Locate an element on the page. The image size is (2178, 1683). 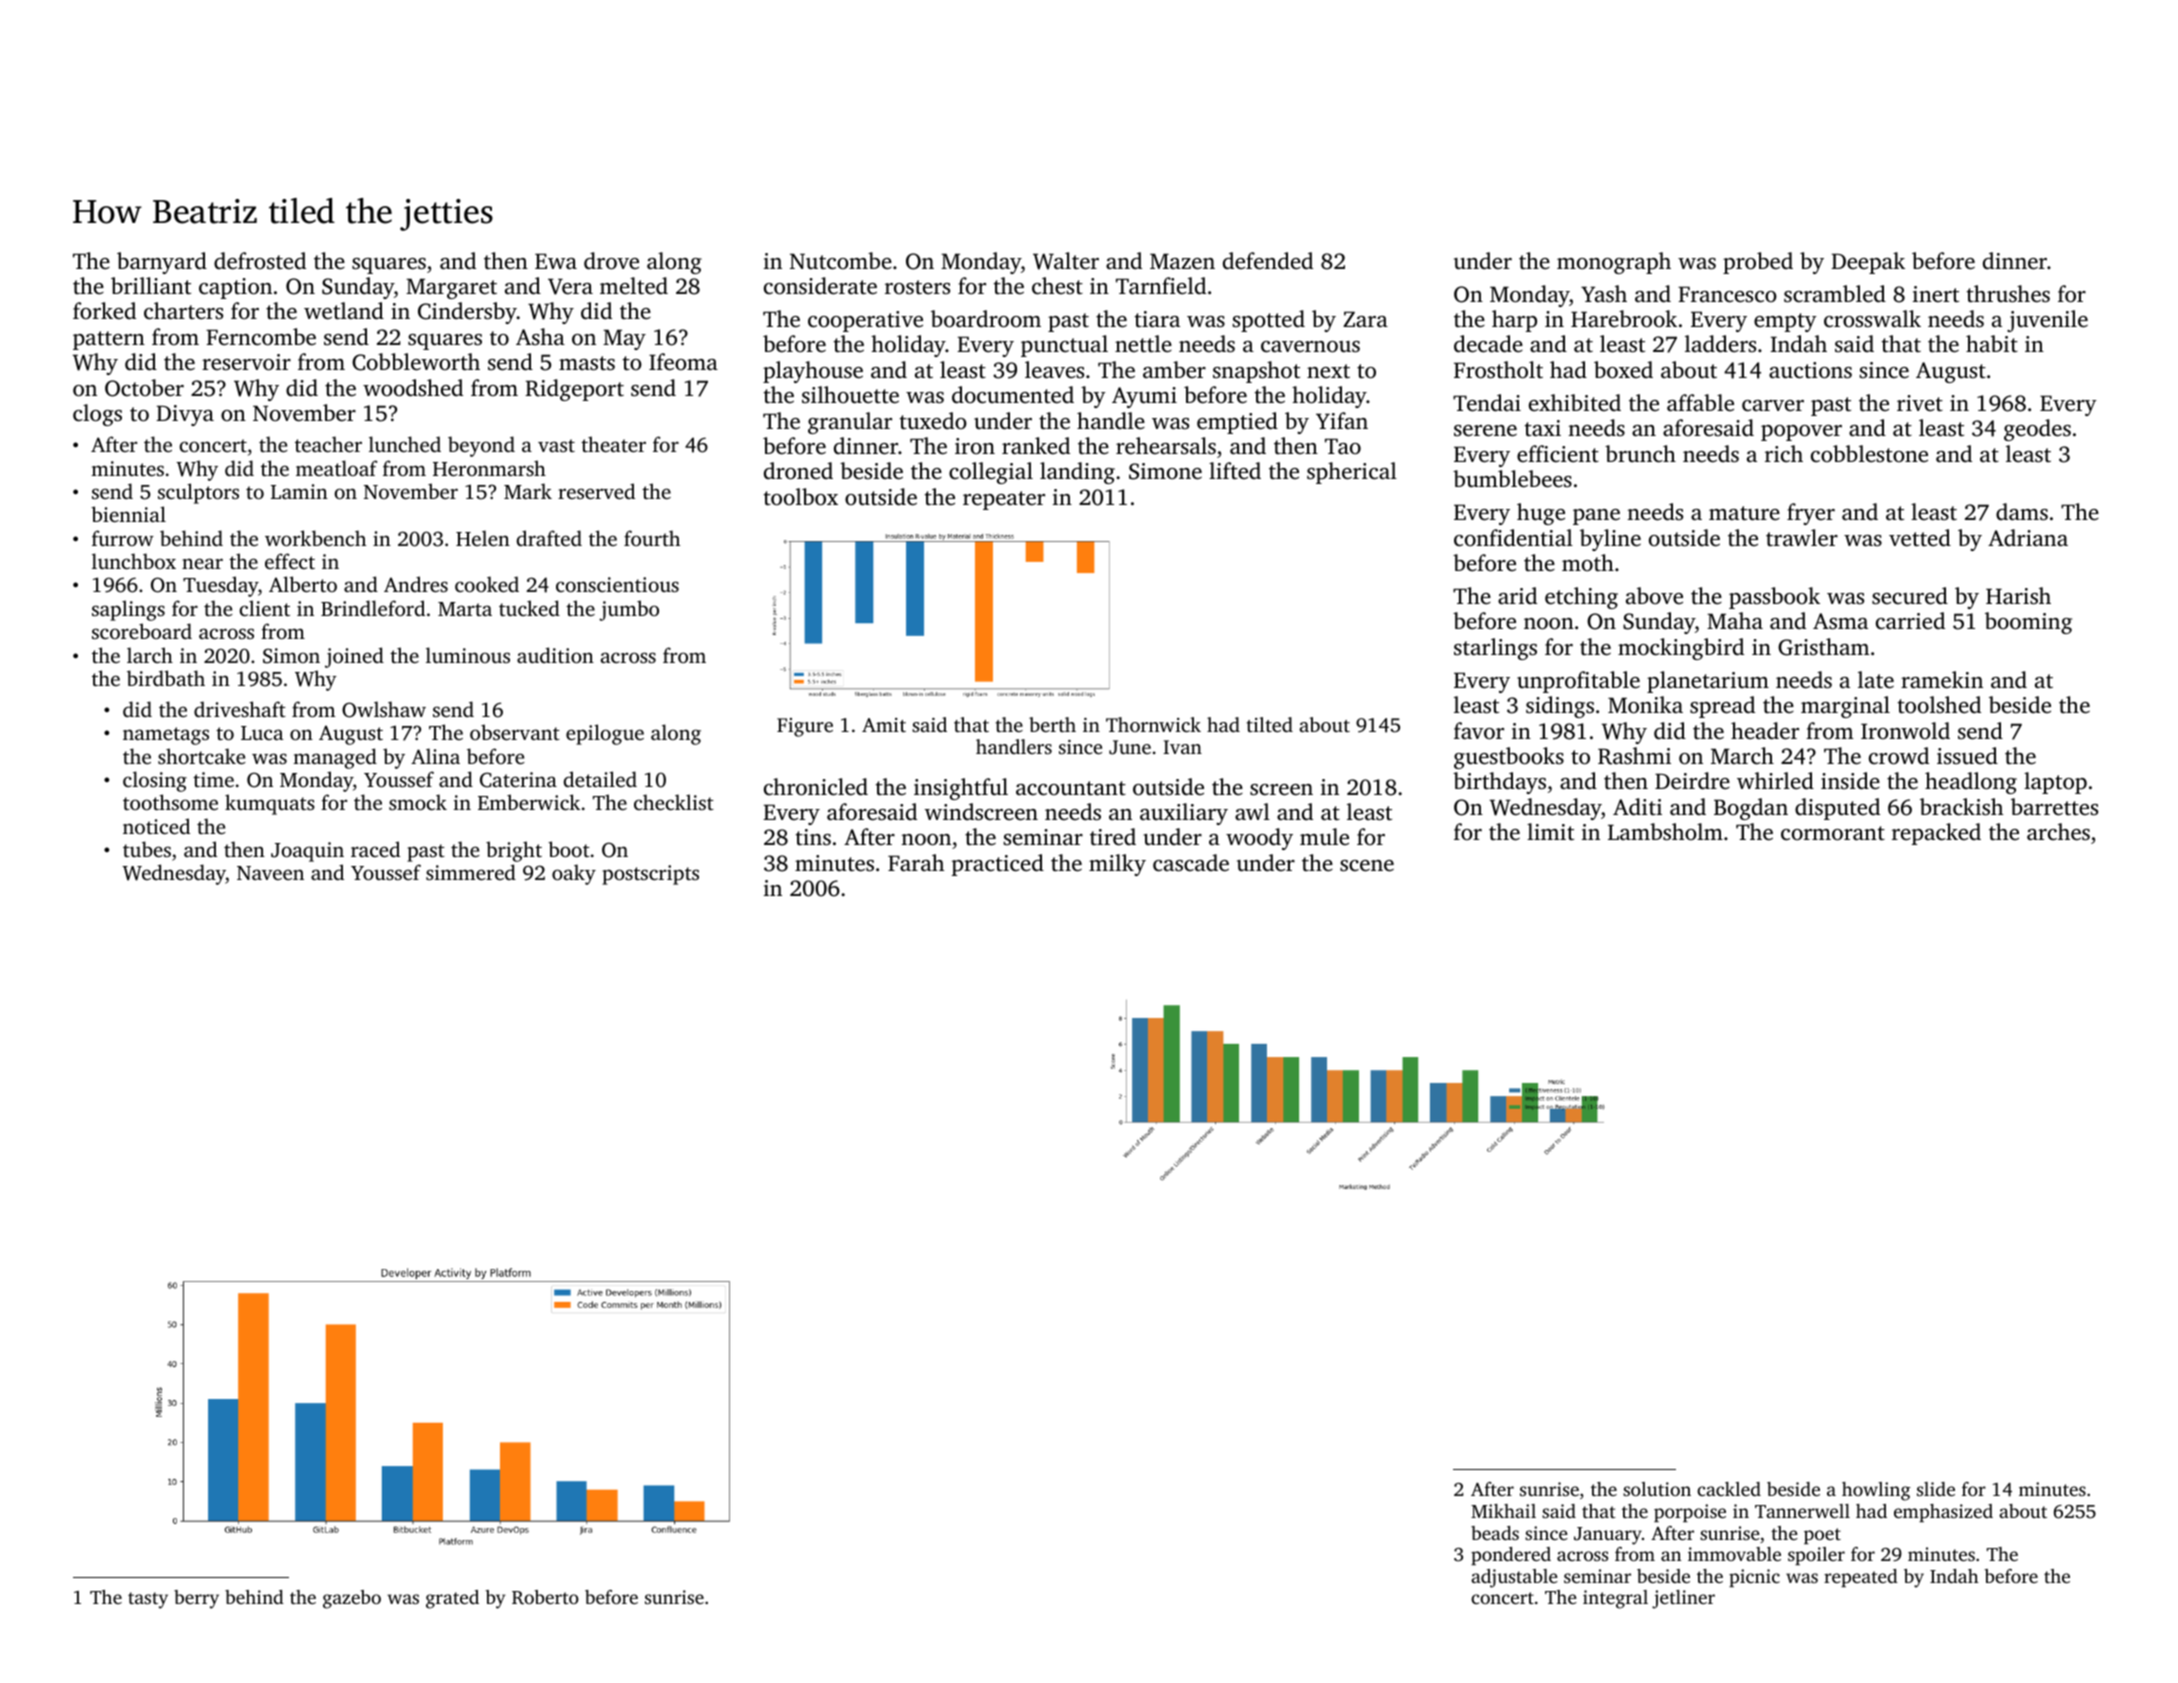
conscientious is located at coordinates (617, 584).
